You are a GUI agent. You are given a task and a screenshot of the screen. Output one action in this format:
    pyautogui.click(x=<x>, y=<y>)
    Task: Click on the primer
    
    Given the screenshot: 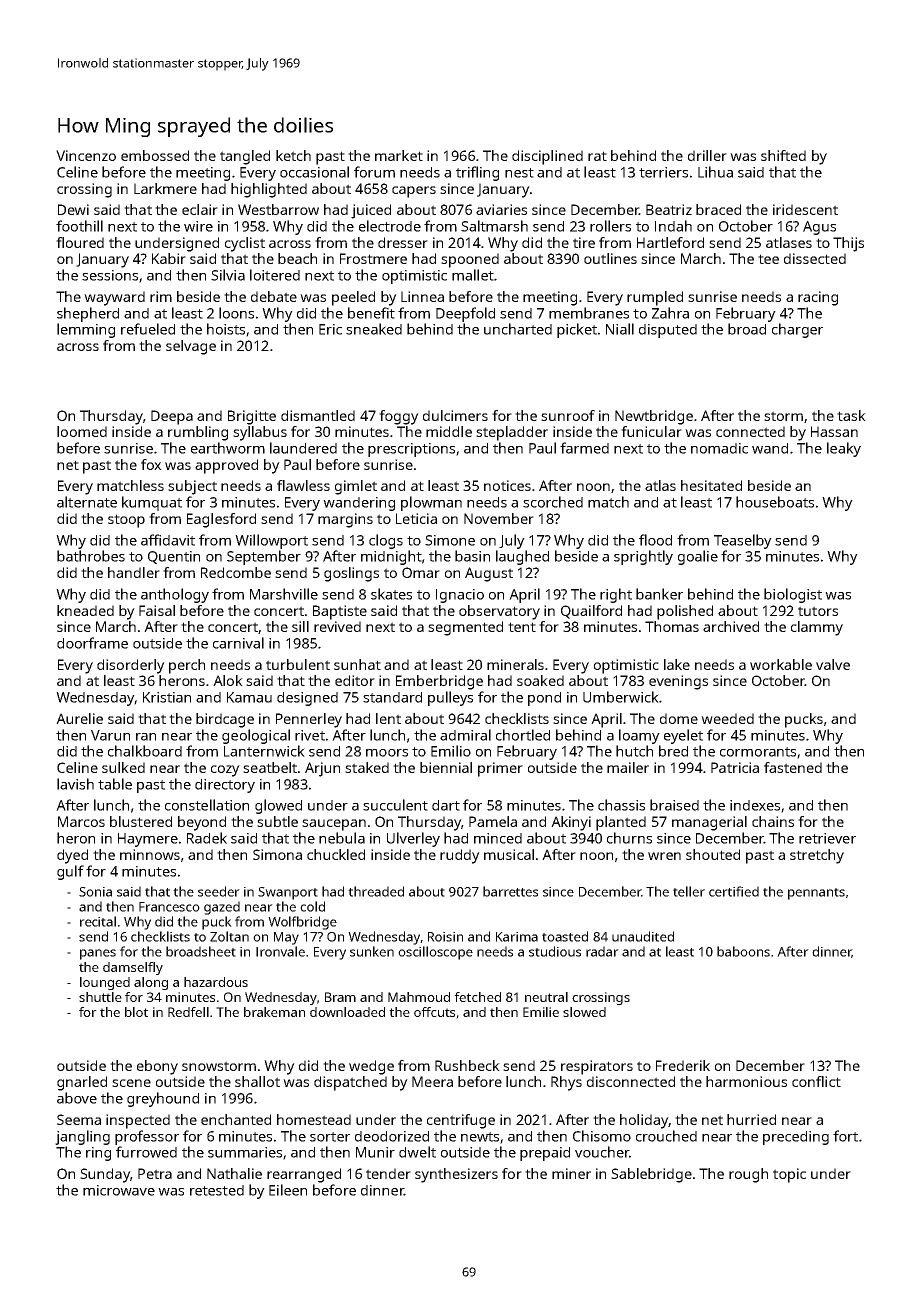 What is the action you would take?
    pyautogui.click(x=500, y=769)
